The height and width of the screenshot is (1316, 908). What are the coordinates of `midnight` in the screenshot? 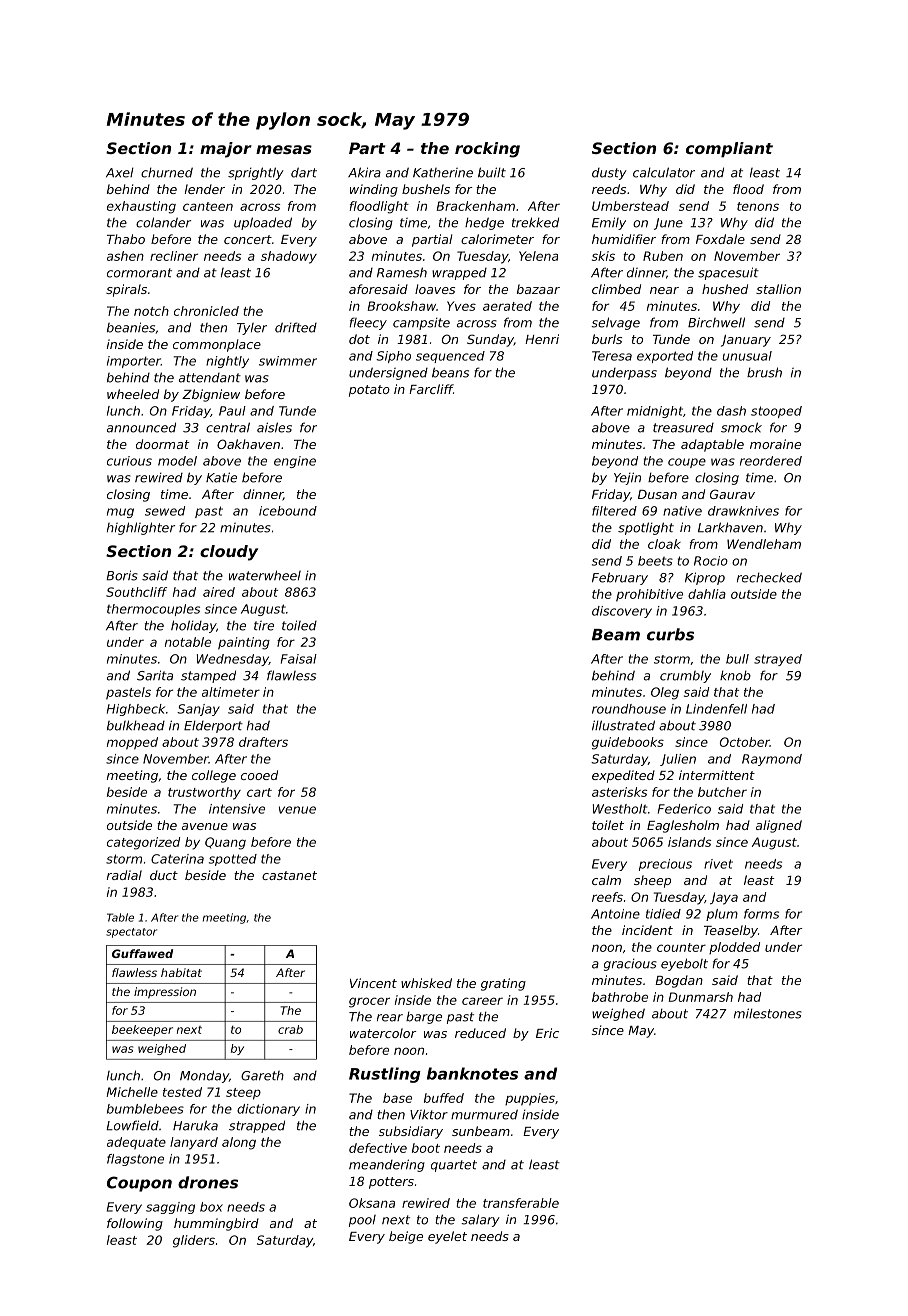 It's located at (655, 412).
